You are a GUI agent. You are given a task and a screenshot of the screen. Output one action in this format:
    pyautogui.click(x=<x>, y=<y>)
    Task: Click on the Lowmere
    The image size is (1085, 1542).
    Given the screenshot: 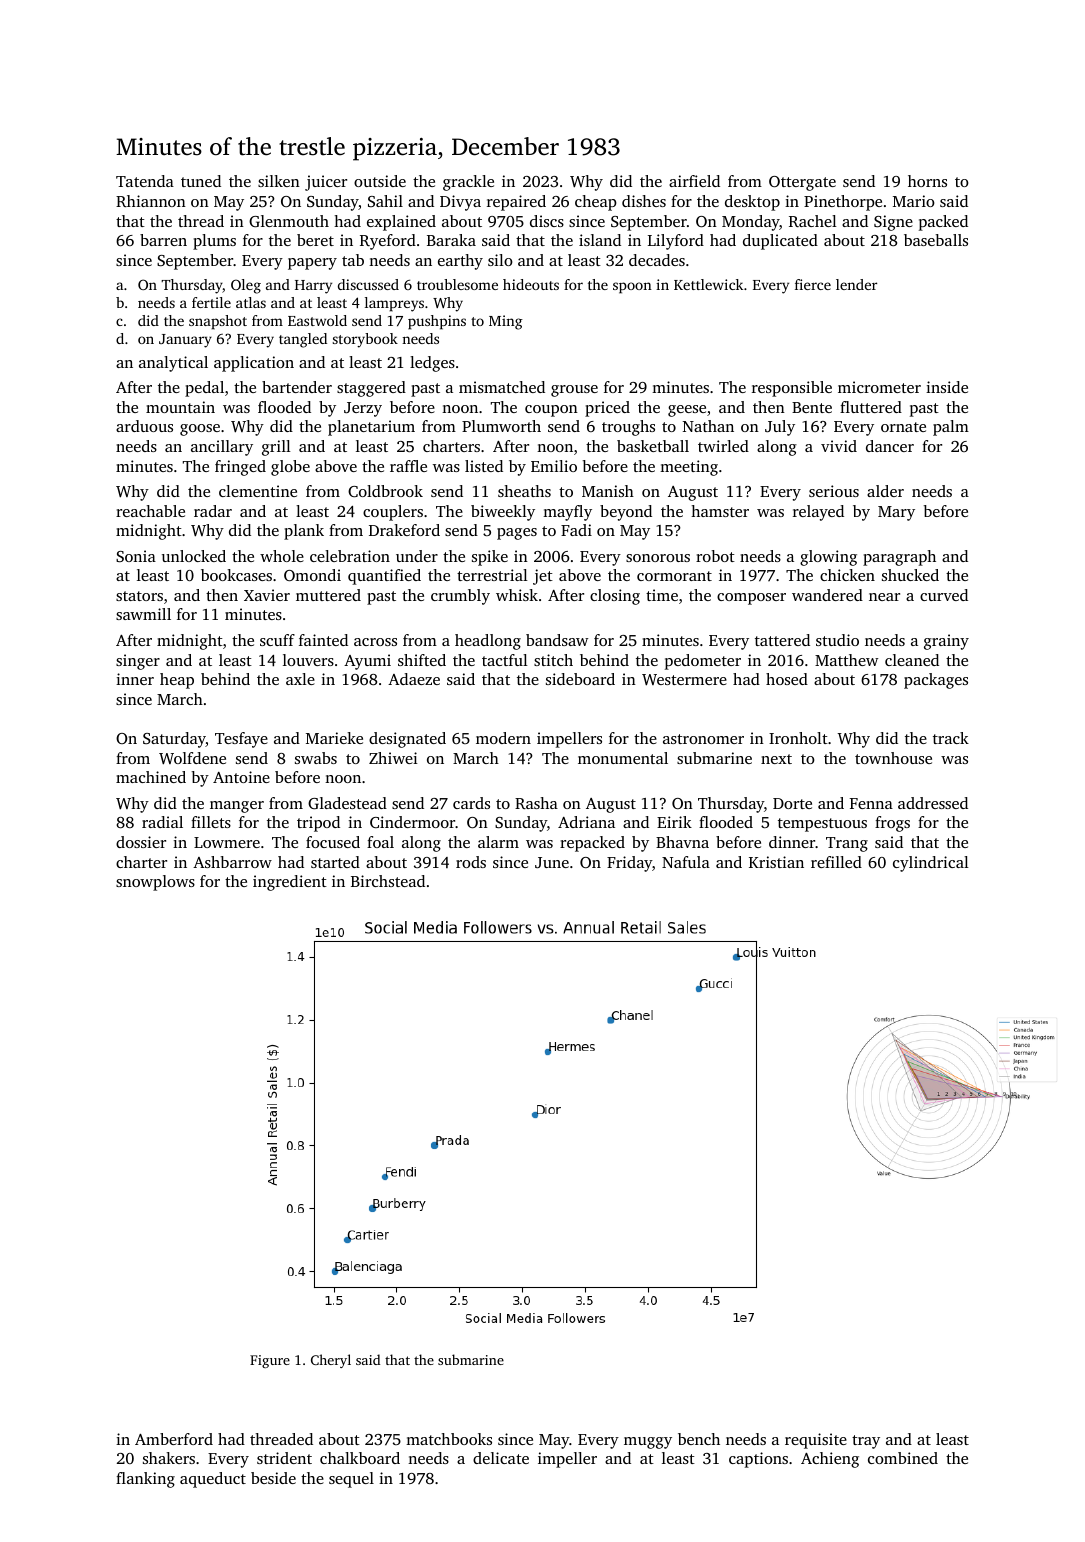 What is the action you would take?
    pyautogui.click(x=227, y=842)
